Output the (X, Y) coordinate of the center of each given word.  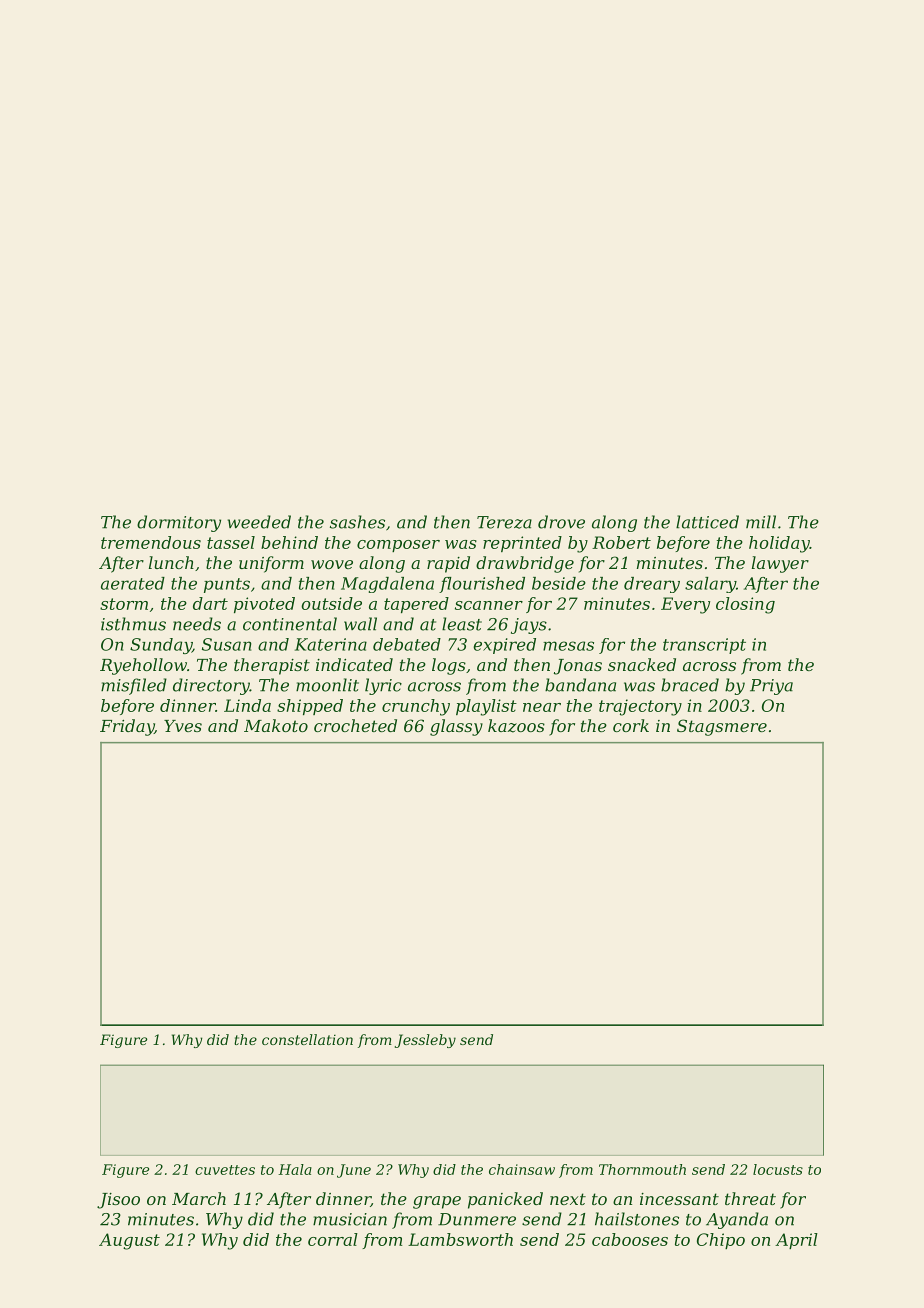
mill (761, 522)
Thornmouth (642, 1169)
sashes (357, 522)
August (129, 1241)
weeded (259, 522)
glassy (456, 727)
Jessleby (425, 1041)
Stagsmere (722, 727)
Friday (127, 727)
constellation (307, 1039)
